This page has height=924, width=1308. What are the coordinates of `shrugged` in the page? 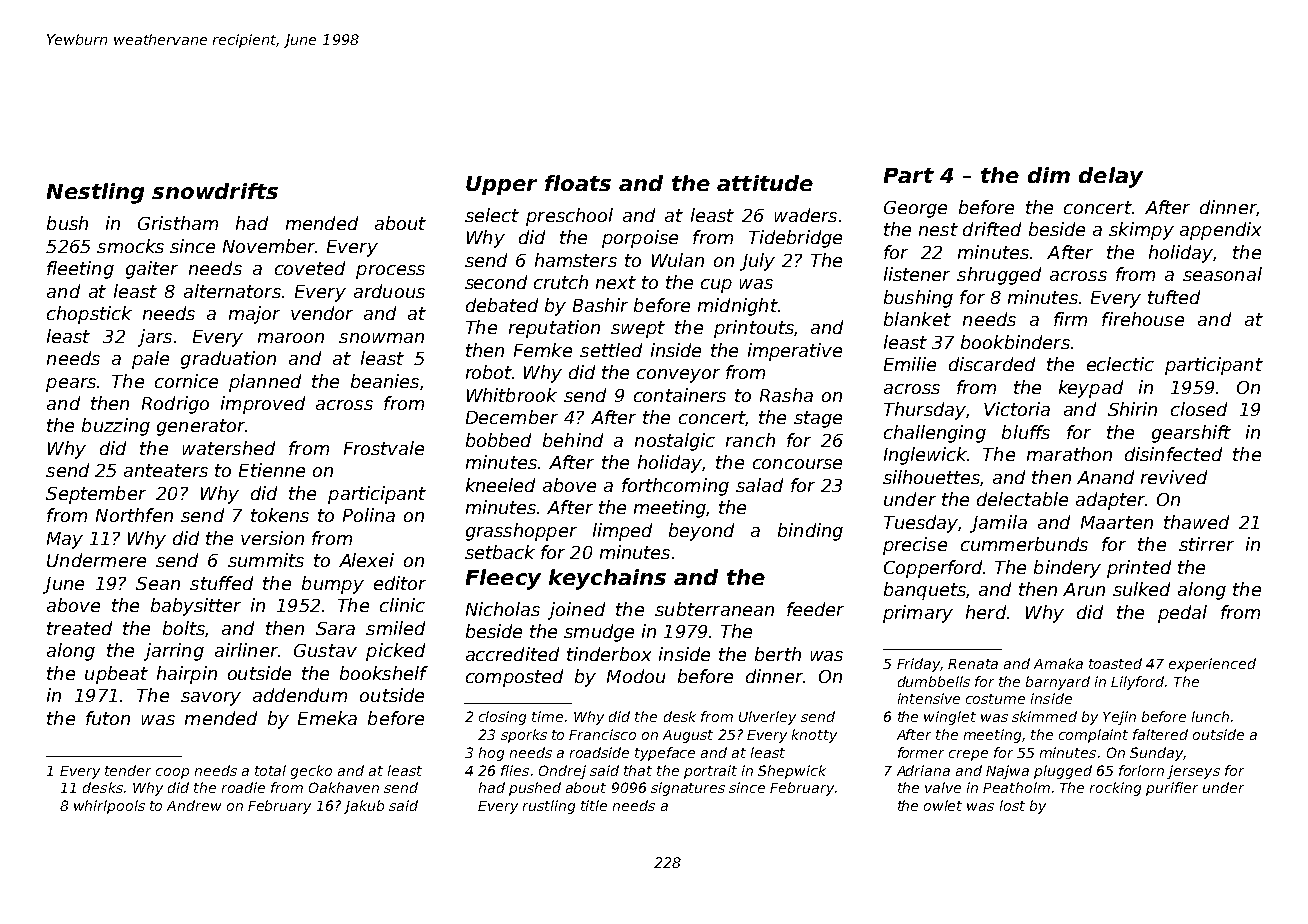 It's located at (999, 276).
